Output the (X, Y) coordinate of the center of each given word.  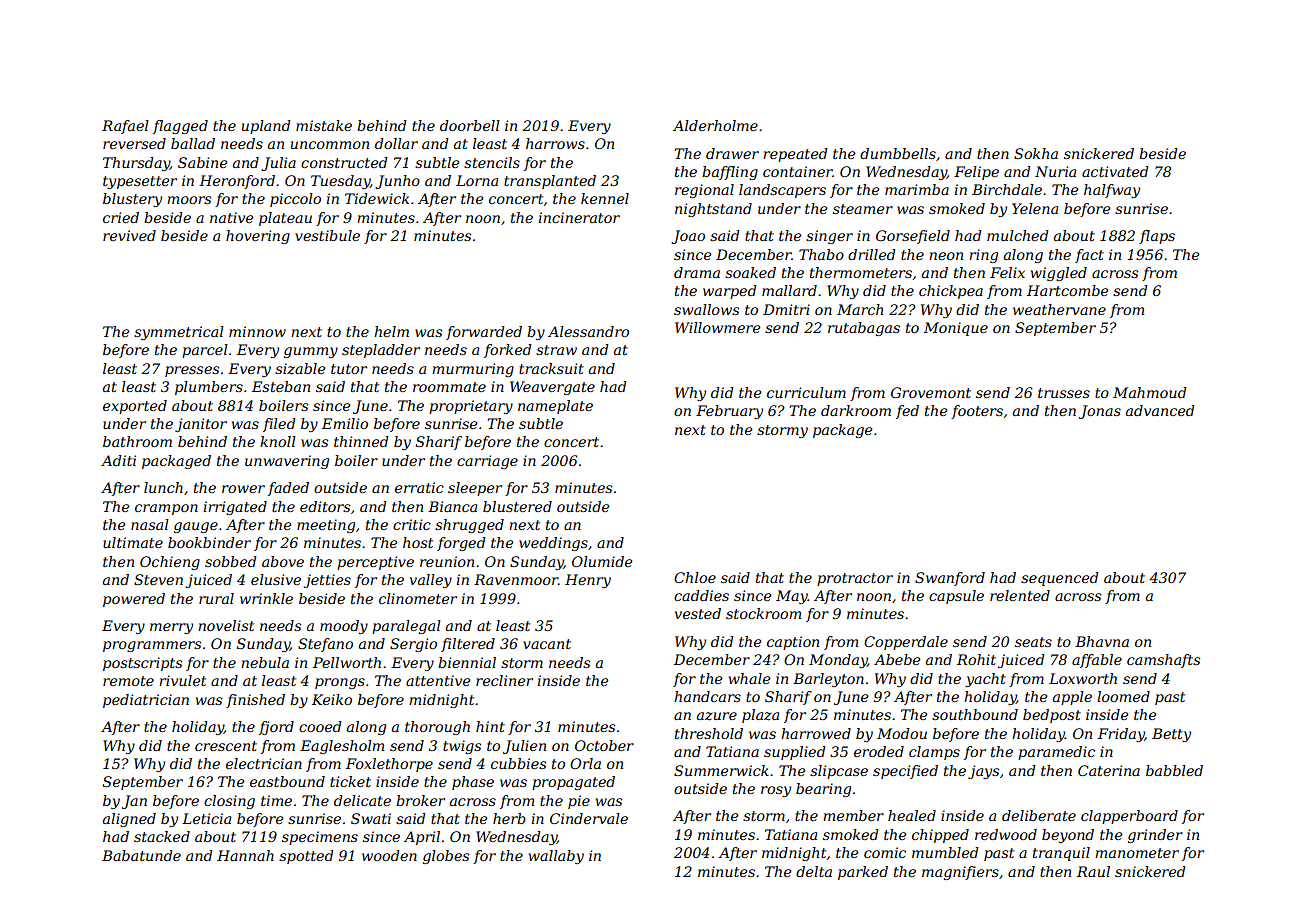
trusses (1064, 393)
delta (814, 871)
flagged (180, 127)
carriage (487, 462)
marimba (917, 189)
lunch (163, 487)
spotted (306, 857)
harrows (555, 143)
